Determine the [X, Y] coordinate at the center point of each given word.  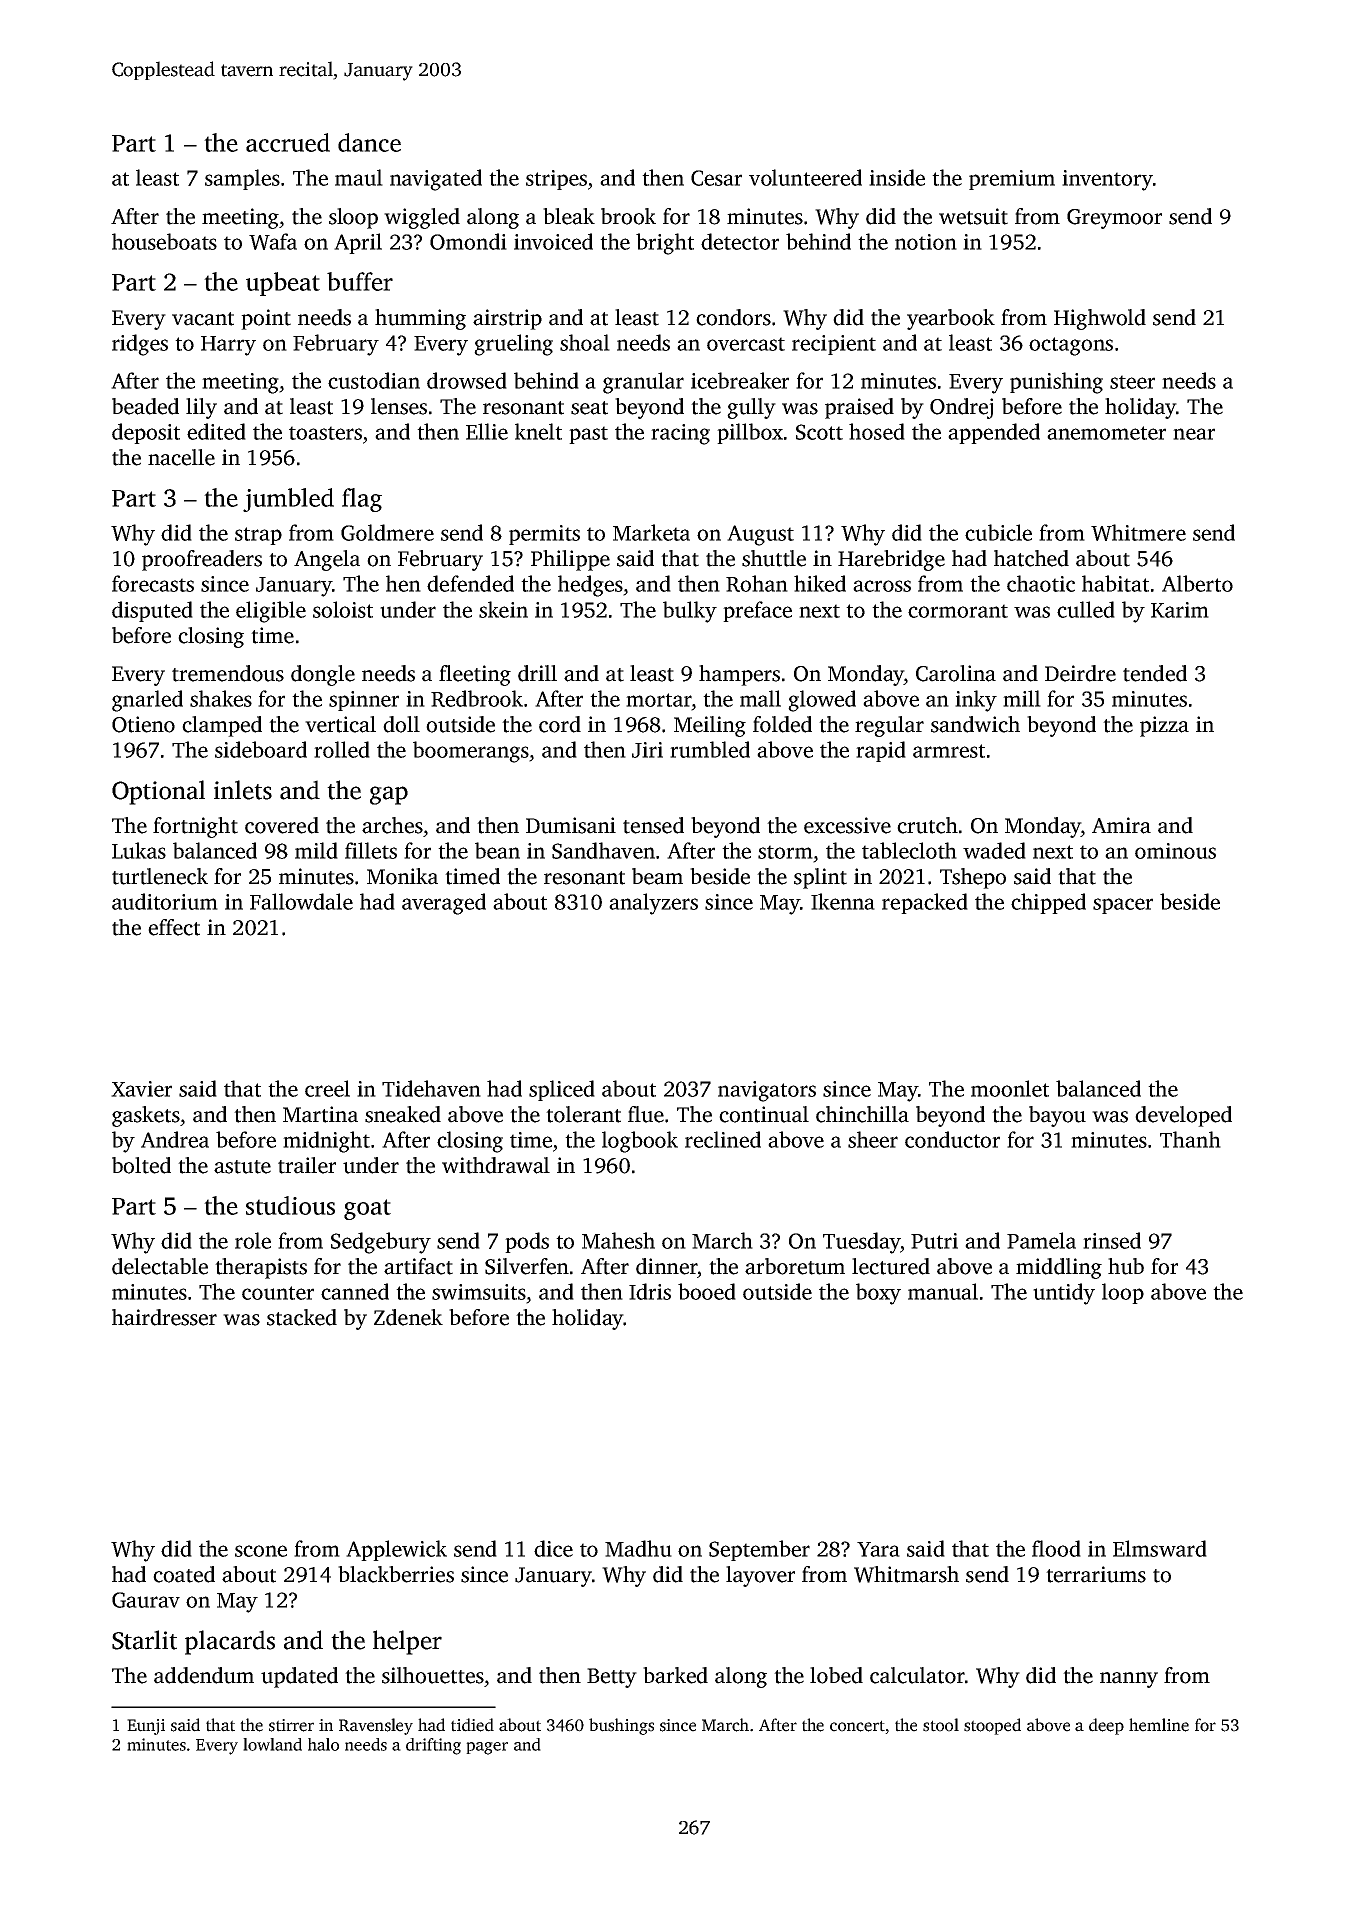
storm [785, 852]
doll [401, 724]
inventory [1107, 180]
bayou [1057, 1116]
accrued [288, 142]
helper [407, 1642]
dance [369, 142]
